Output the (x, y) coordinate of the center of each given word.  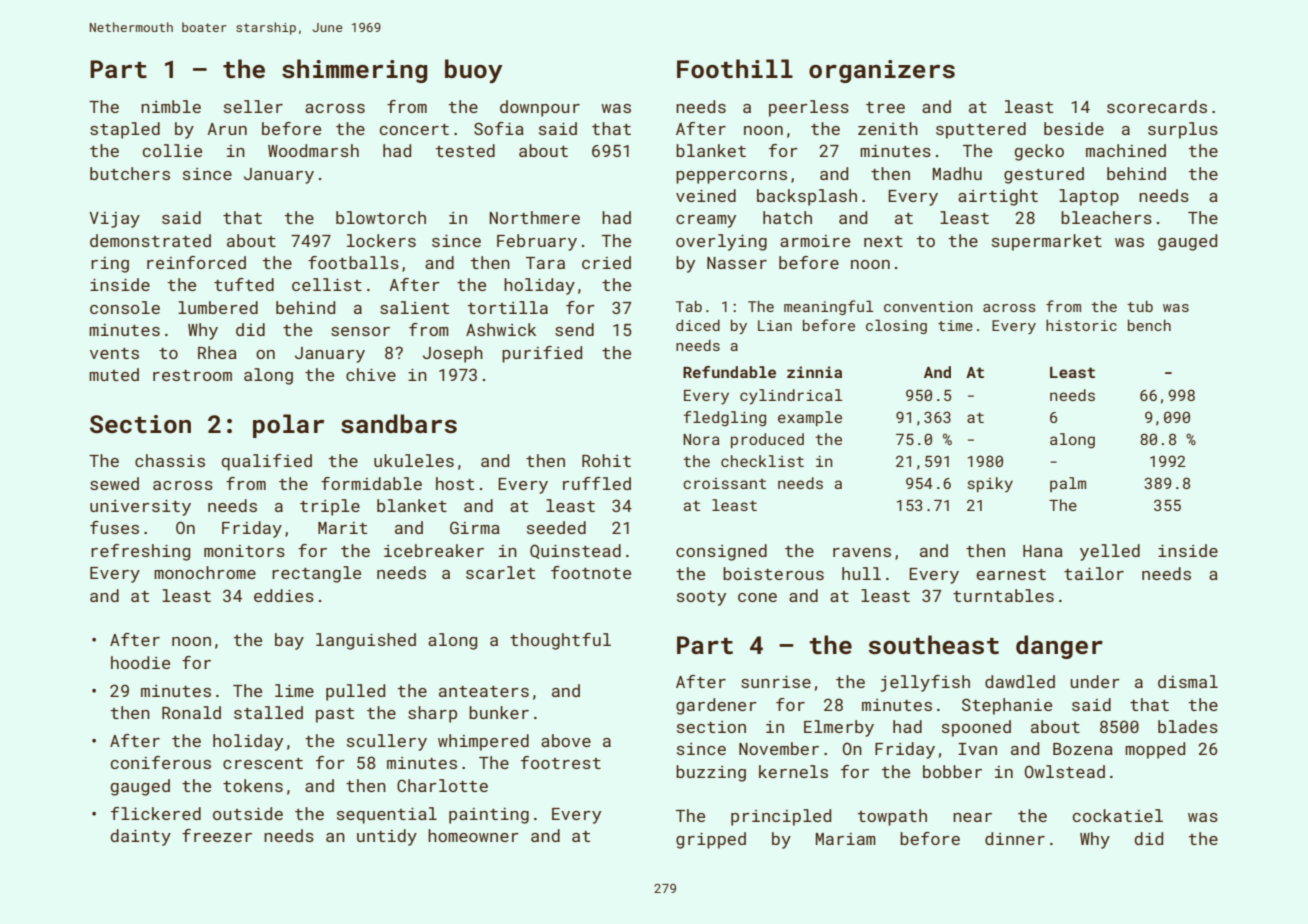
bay (289, 641)
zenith (888, 128)
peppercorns (731, 177)
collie (172, 150)
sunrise (776, 682)
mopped (1155, 750)
